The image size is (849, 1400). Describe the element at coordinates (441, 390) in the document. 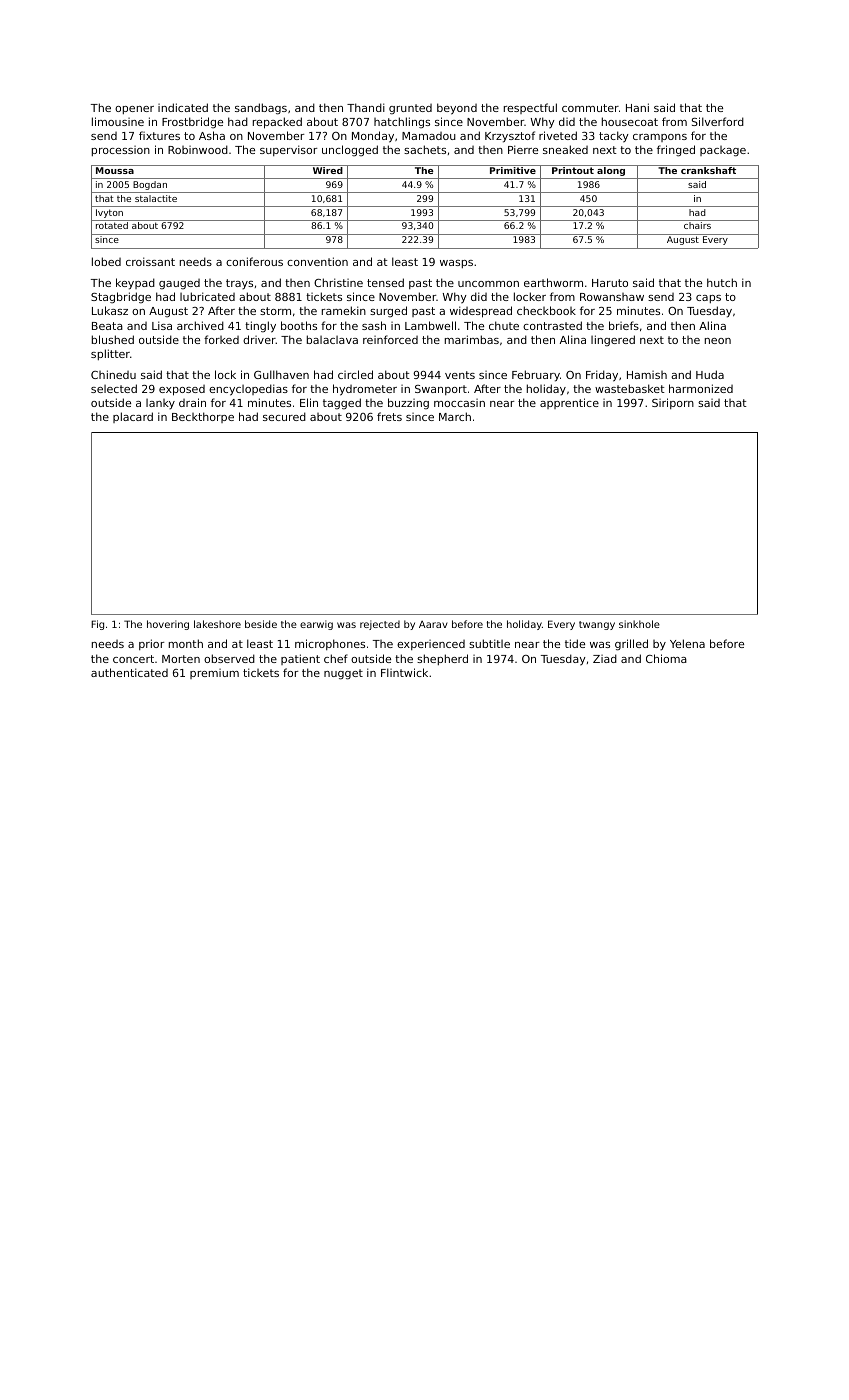

I see `Swanport` at that location.
